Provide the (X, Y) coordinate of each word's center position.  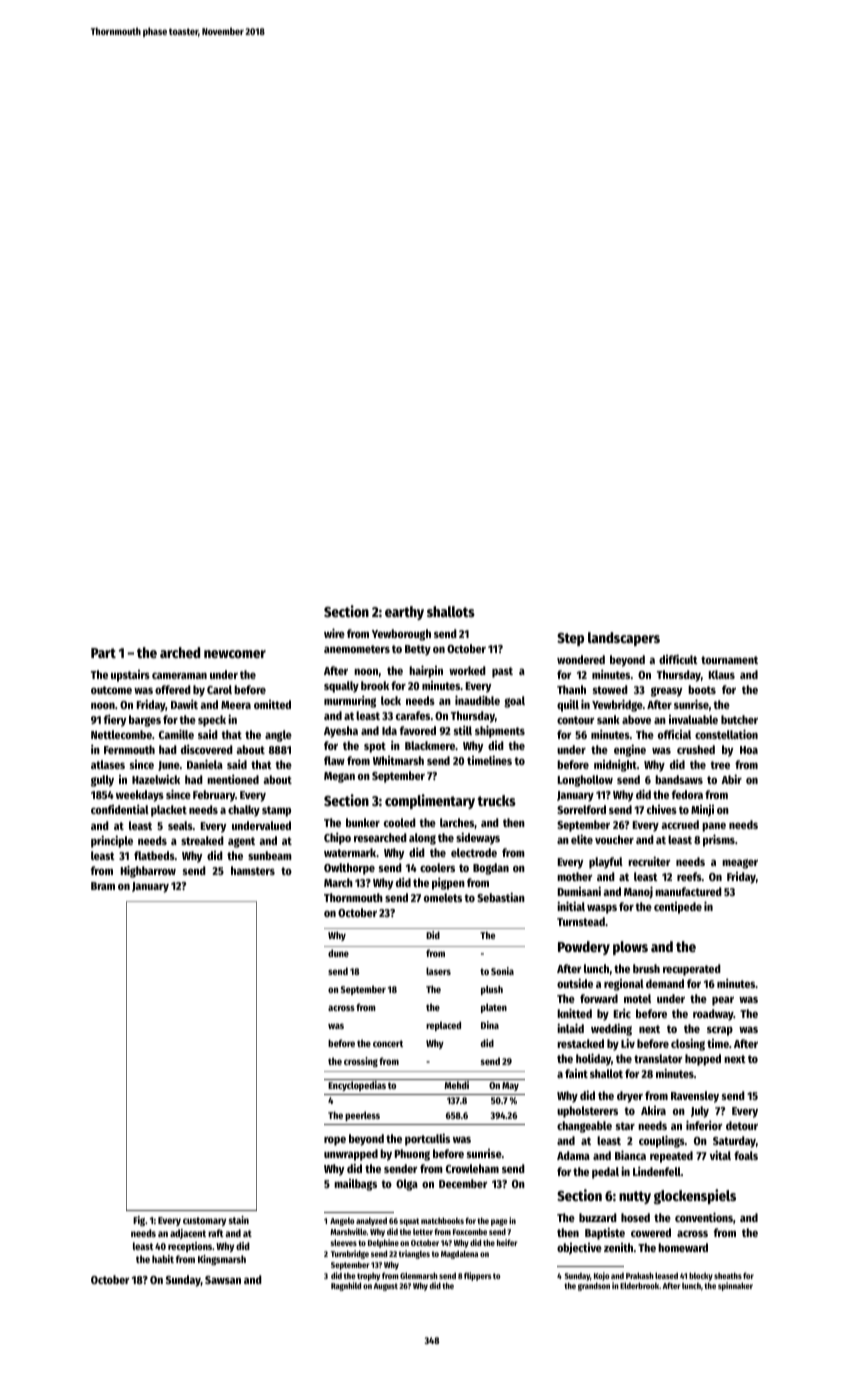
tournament (729, 660)
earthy (404, 613)
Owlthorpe (349, 869)
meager (740, 864)
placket (169, 811)
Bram (103, 886)
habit (163, 1259)
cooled (400, 822)
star (625, 1126)
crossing (361, 1062)
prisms (719, 840)
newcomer (235, 654)
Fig (139, 1221)
